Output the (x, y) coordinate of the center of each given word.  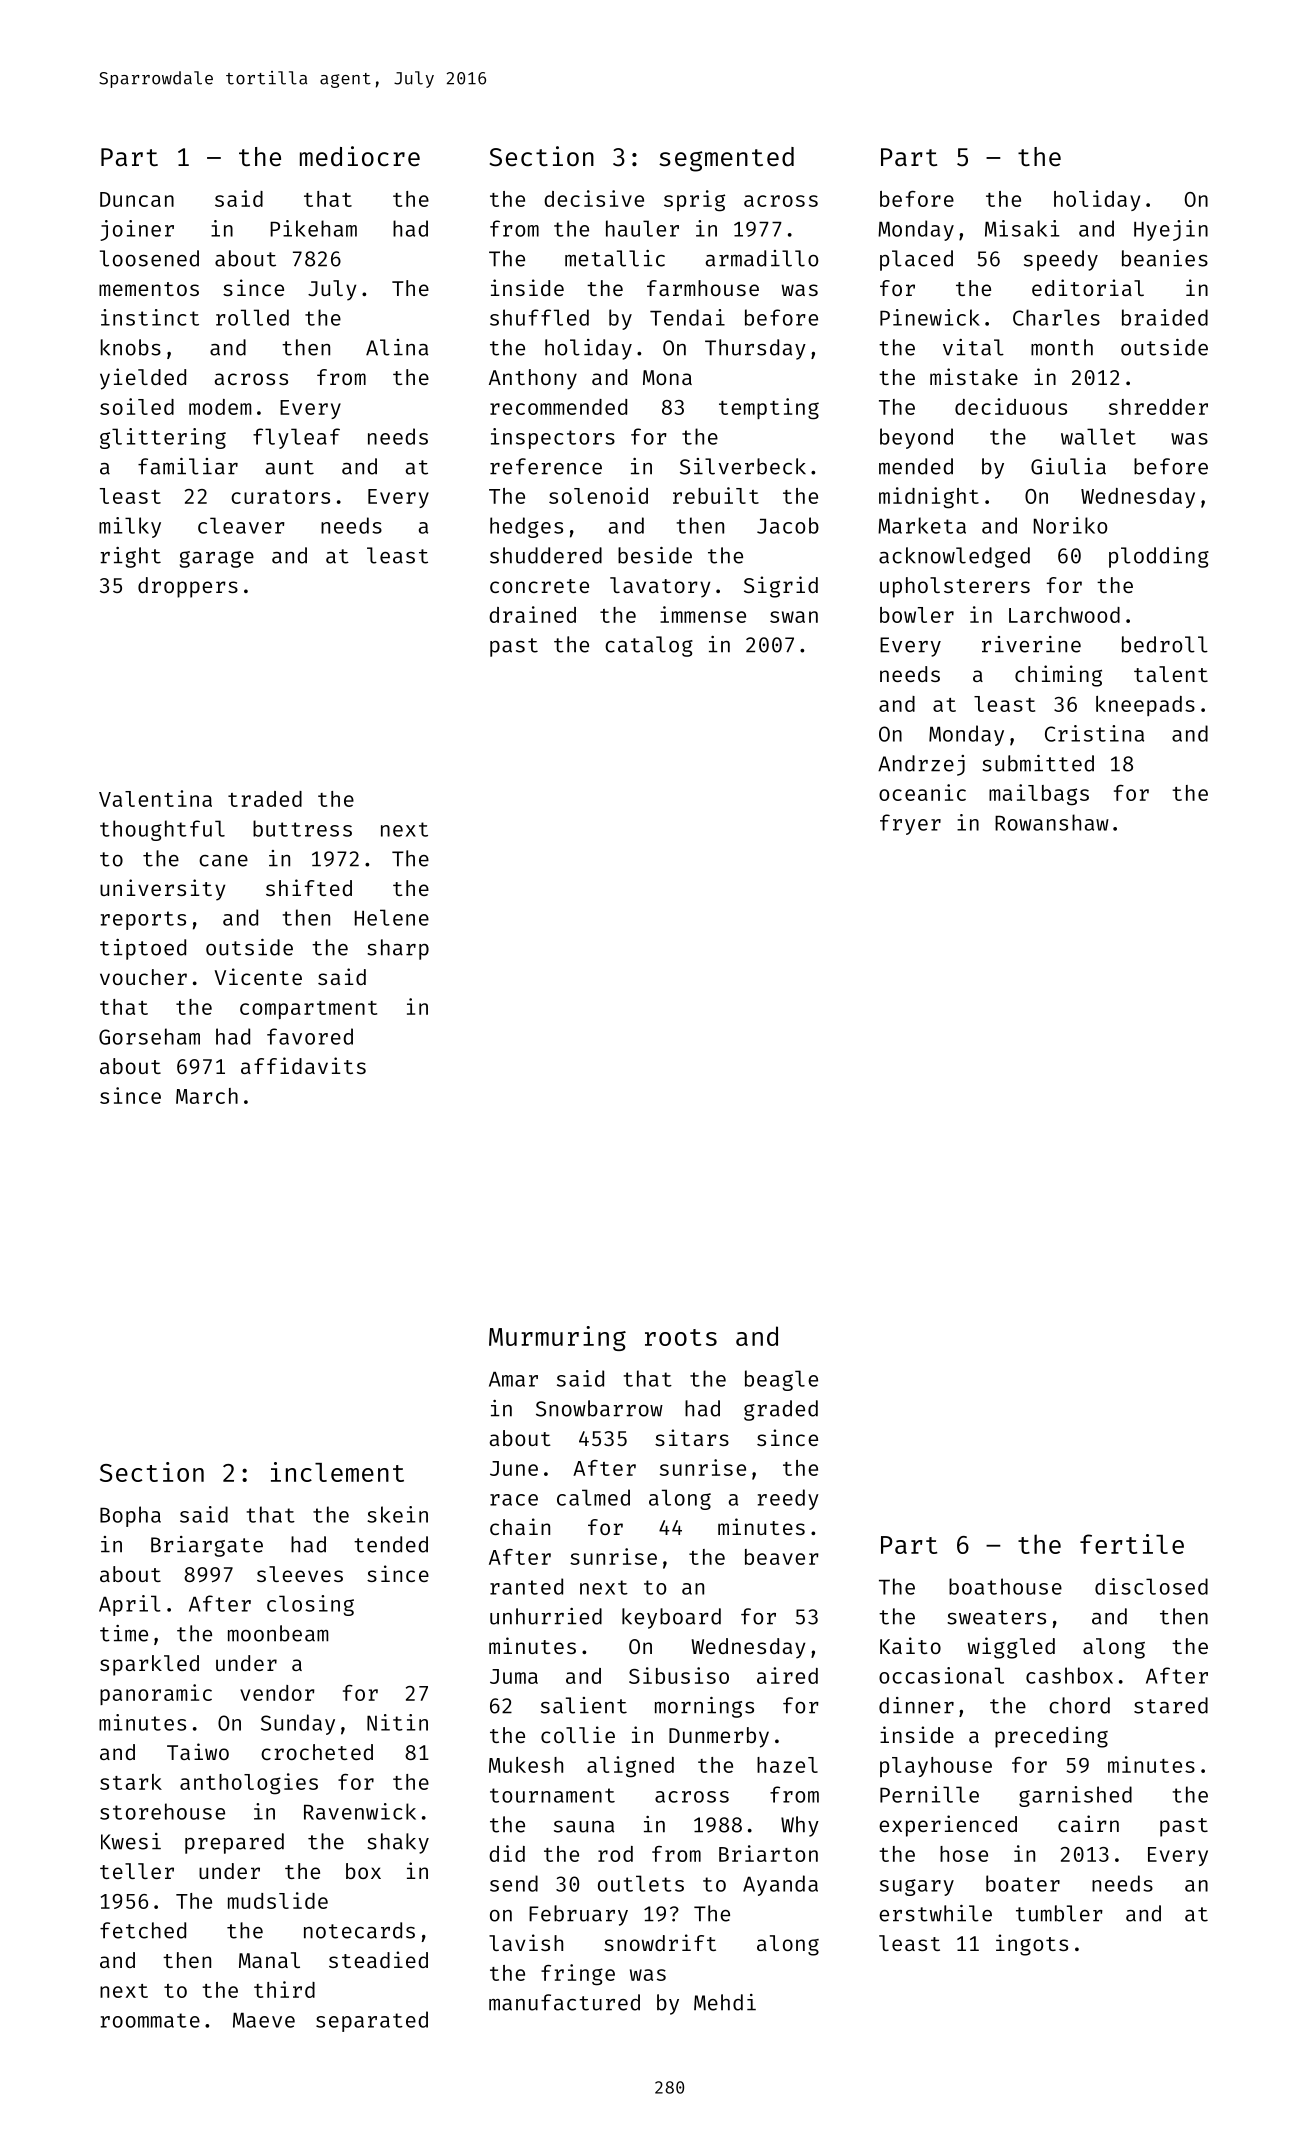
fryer (910, 824)
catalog (649, 646)
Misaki (1022, 228)
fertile (1132, 1544)
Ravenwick (360, 1811)
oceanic (922, 792)
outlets (641, 1883)
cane (223, 861)
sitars (692, 1437)
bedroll (1165, 644)
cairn (1088, 1823)
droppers (188, 587)
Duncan (137, 199)
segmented (726, 159)
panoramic (156, 1694)
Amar (513, 1379)
